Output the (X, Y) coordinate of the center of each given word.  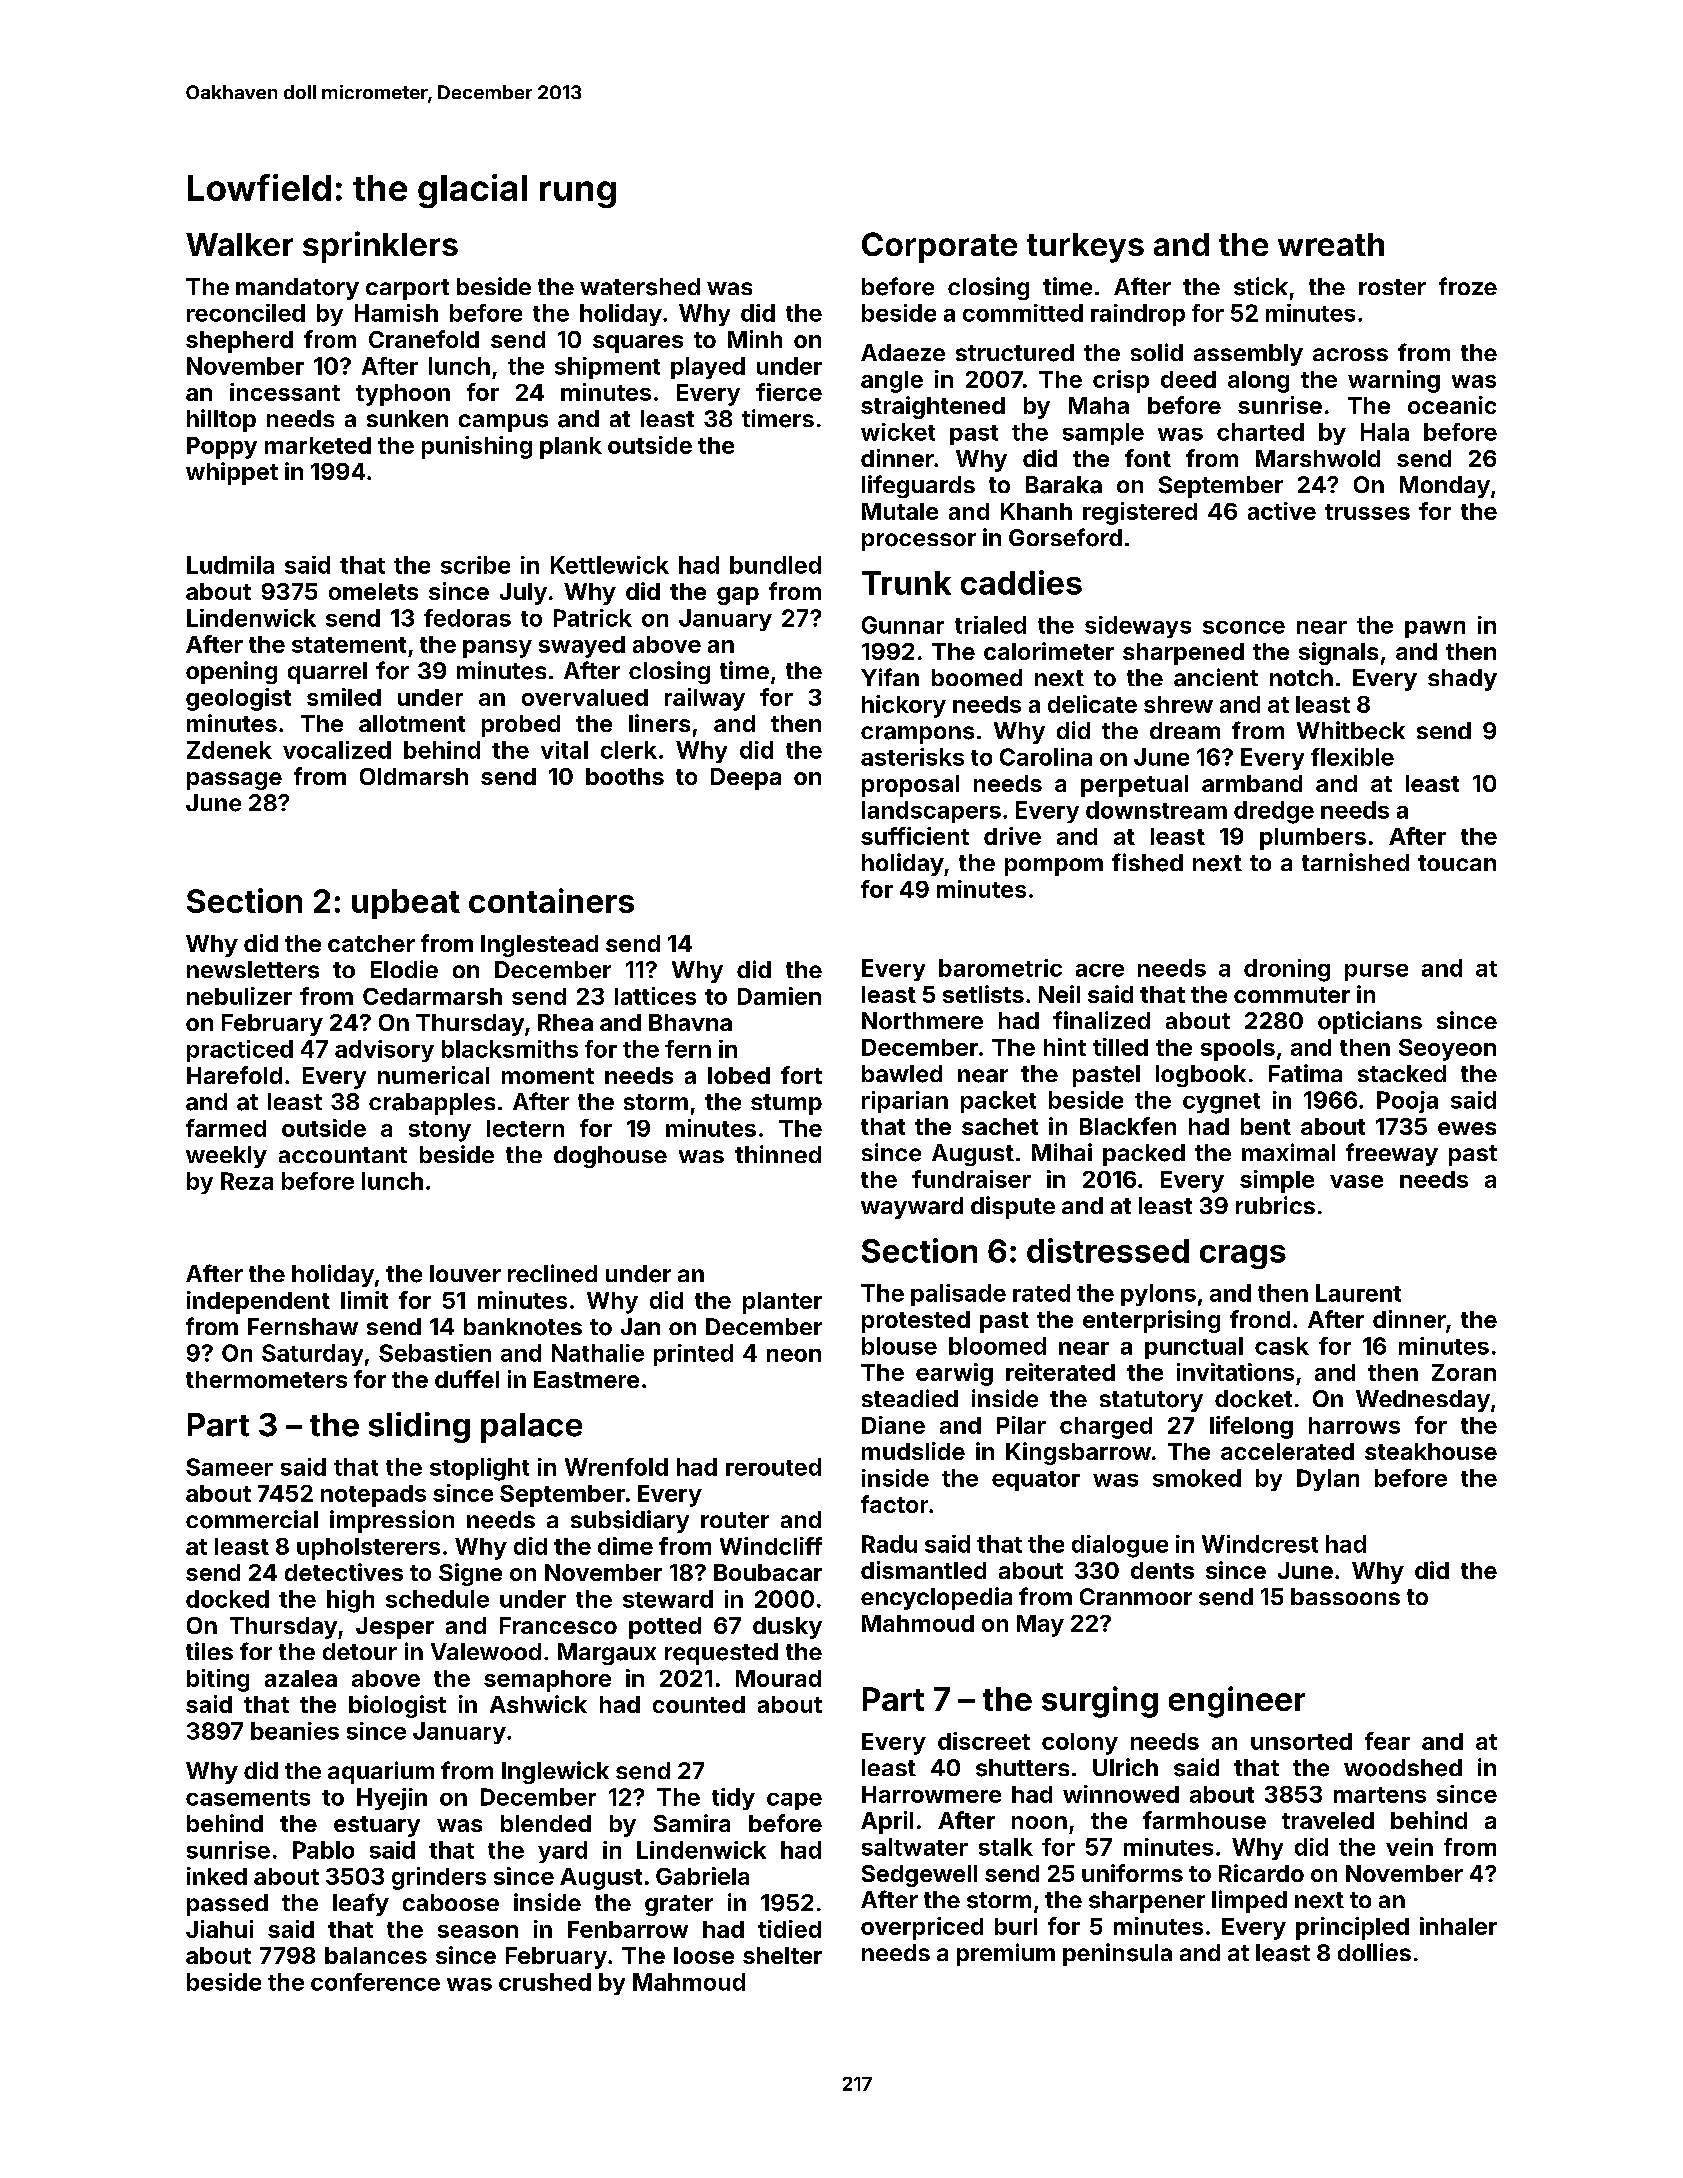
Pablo (323, 1850)
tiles (209, 1651)
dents (1162, 1570)
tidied (789, 1929)
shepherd (239, 342)
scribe (475, 565)
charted (1260, 432)
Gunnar (903, 625)
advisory (384, 1051)
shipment (607, 368)
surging (1100, 1702)
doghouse (610, 1157)
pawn (1435, 629)
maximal (1288, 1152)
